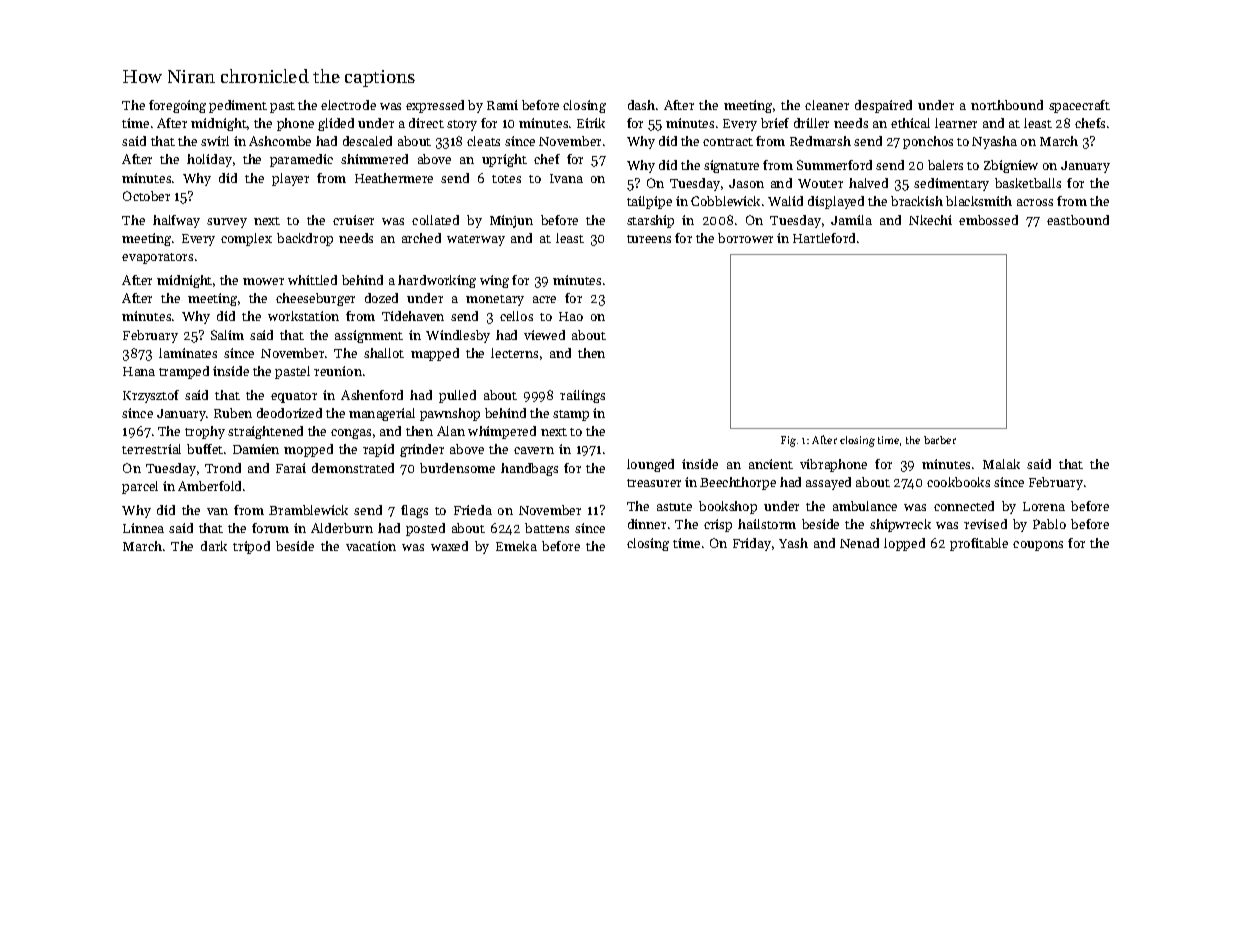 Image resolution: width=1233 pixels, height=952 pixels. Describe the element at coordinates (928, 142) in the screenshot. I see `ponchos` at that location.
